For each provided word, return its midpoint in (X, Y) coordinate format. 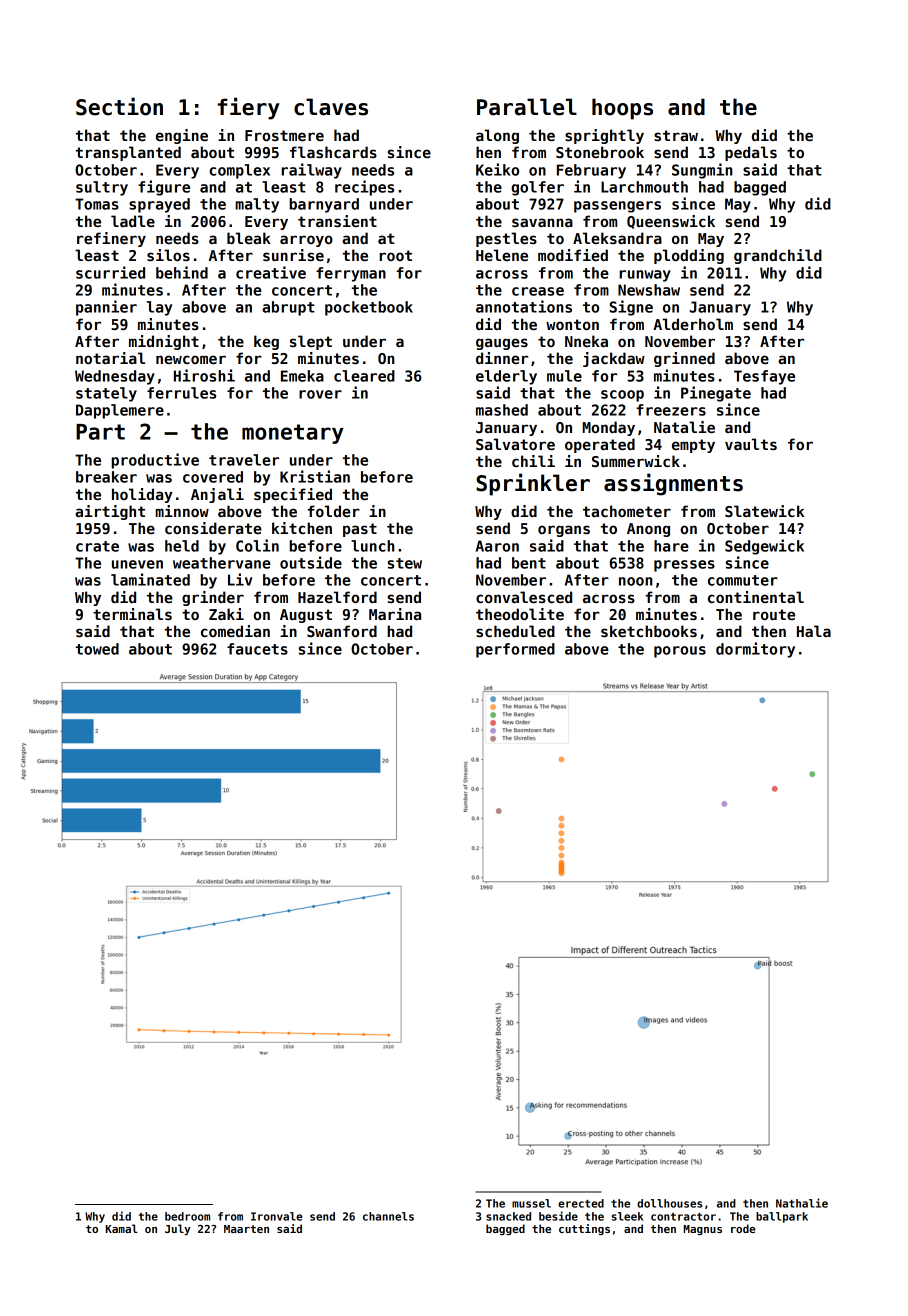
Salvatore (515, 444)
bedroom (187, 1216)
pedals (751, 153)
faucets (257, 649)
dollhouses (669, 1203)
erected (581, 1203)
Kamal (122, 1228)
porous (680, 652)
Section (119, 106)
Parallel (527, 107)
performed (515, 650)
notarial (110, 358)
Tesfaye (764, 377)
